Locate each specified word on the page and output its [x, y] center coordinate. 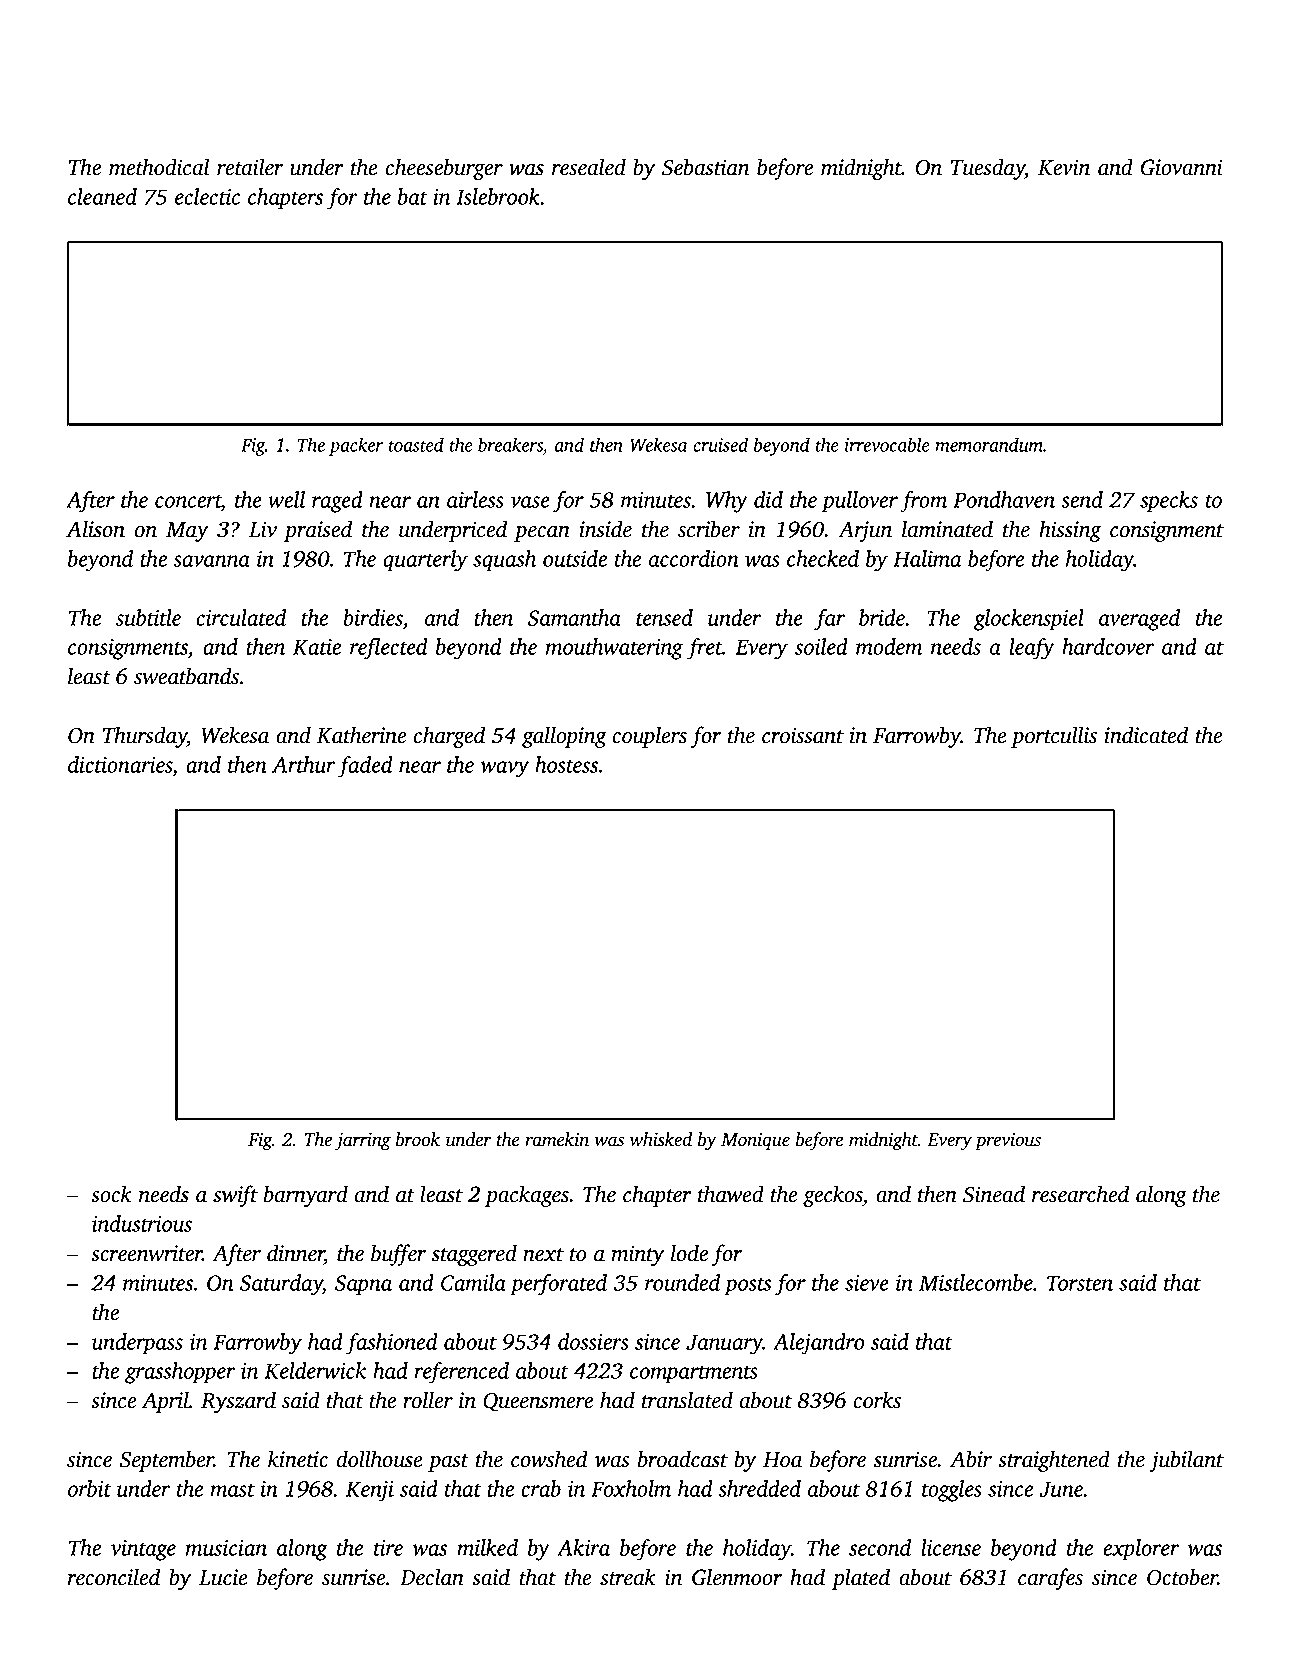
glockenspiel [1029, 620]
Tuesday [988, 169]
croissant [803, 735]
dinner [295, 1253]
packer [356, 446]
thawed [731, 1194]
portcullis [1054, 737]
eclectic [207, 196]
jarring [363, 1142]
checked [823, 558]
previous [1008, 1141]
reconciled [114, 1577]
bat [413, 196]
